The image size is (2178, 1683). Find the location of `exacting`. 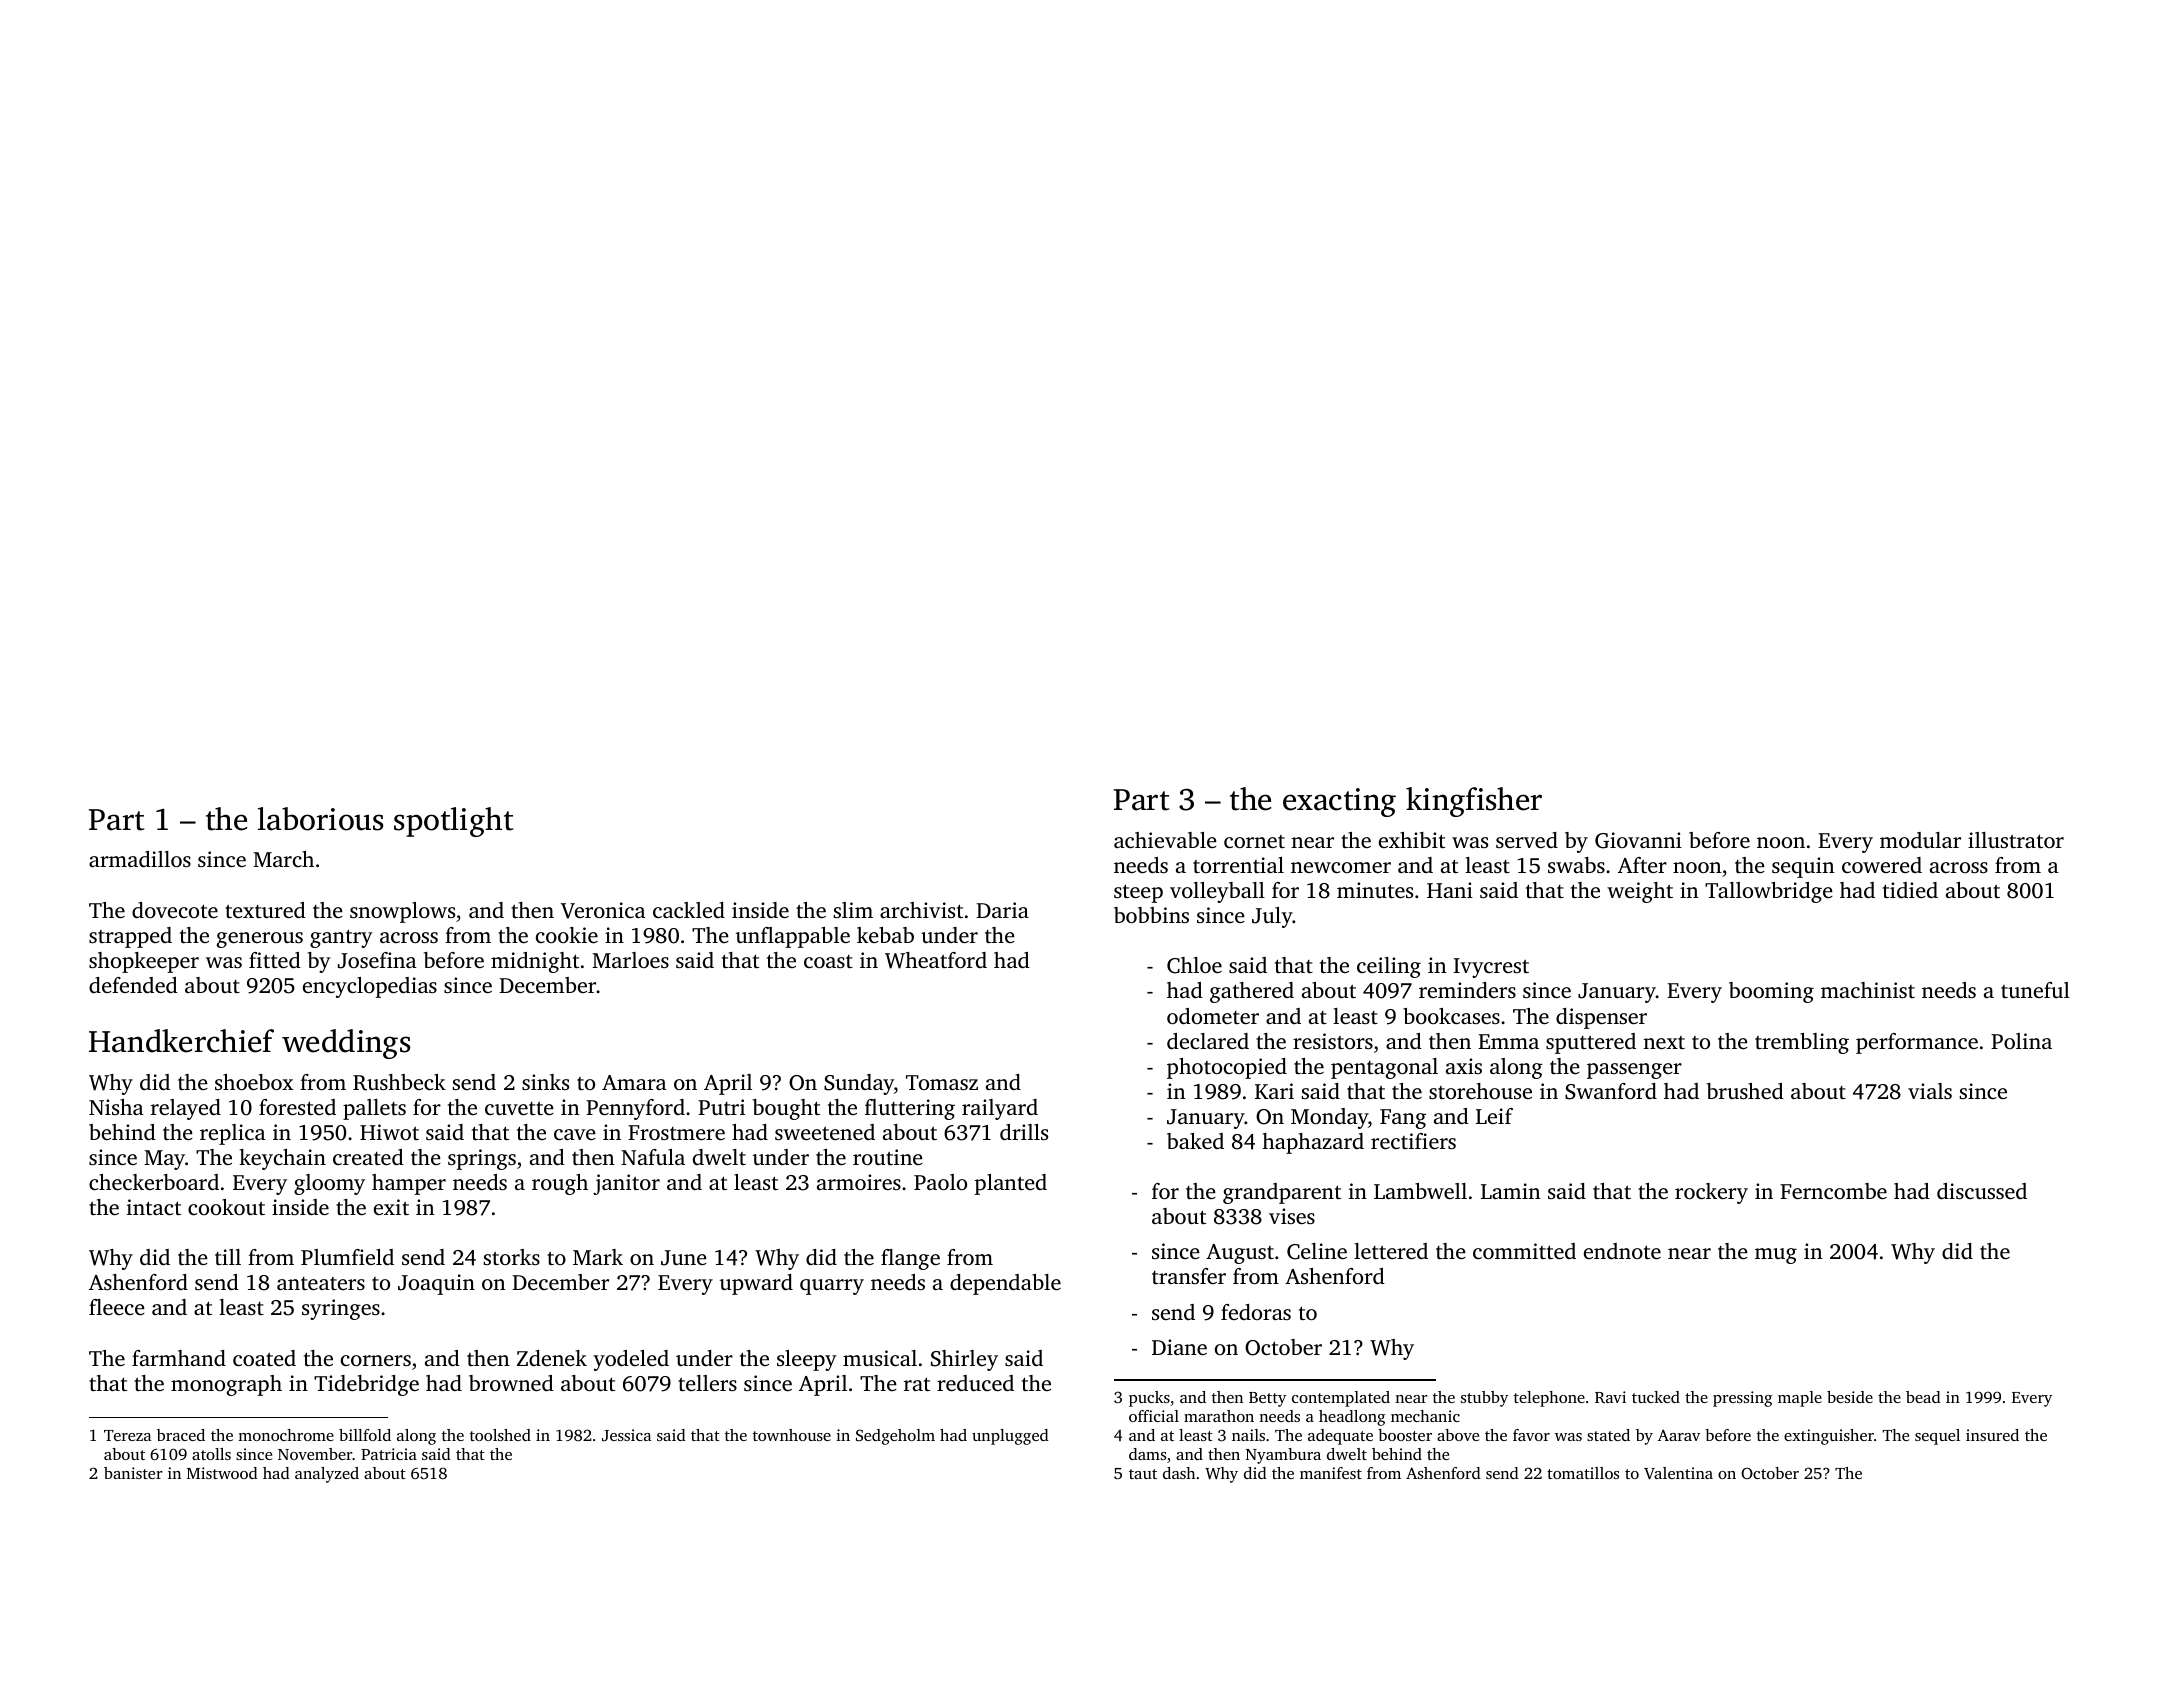

exacting is located at coordinates (1339, 802).
